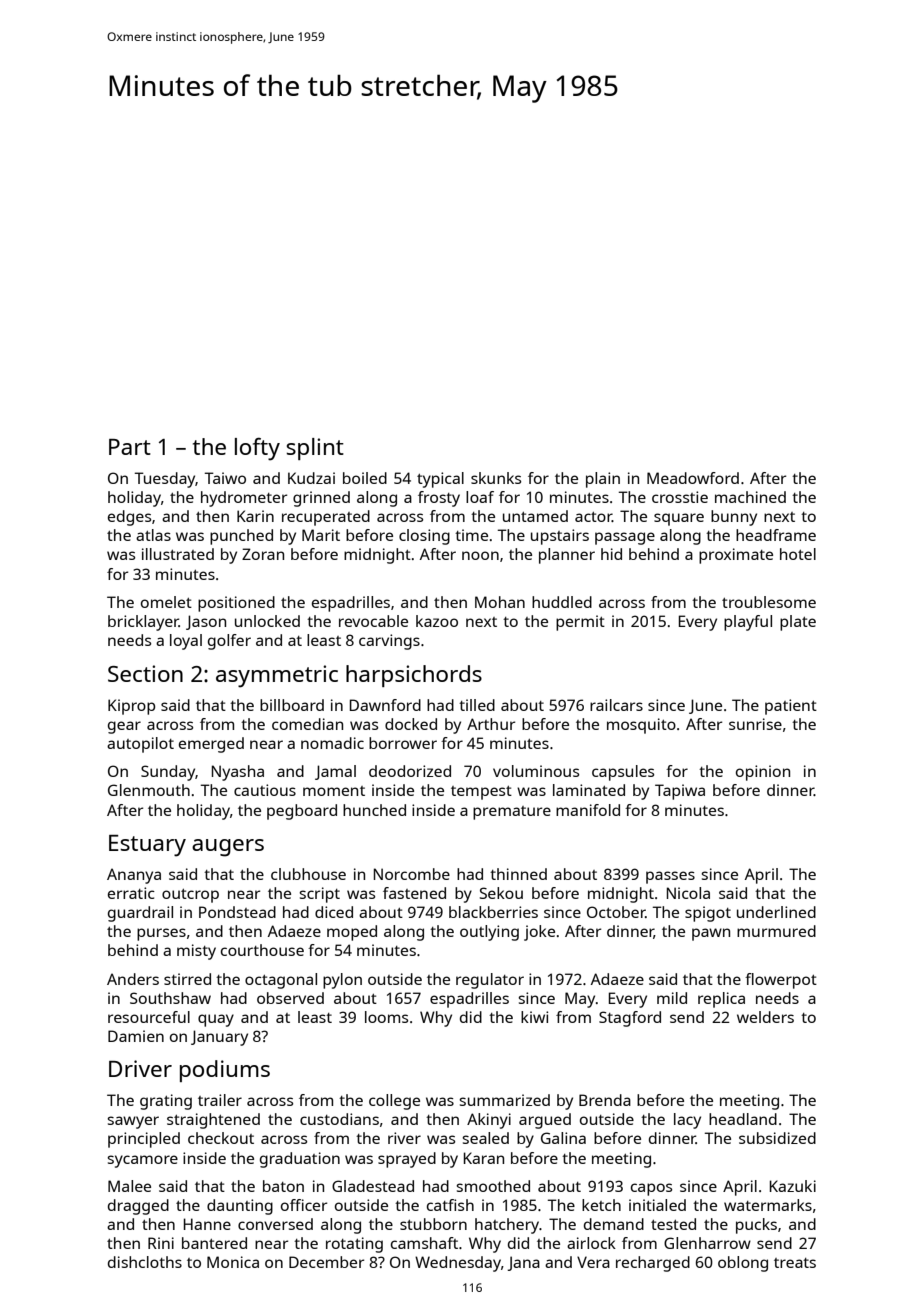 Image resolution: width=924 pixels, height=1314 pixels. Describe the element at coordinates (721, 1000) in the screenshot. I see `replica` at that location.
